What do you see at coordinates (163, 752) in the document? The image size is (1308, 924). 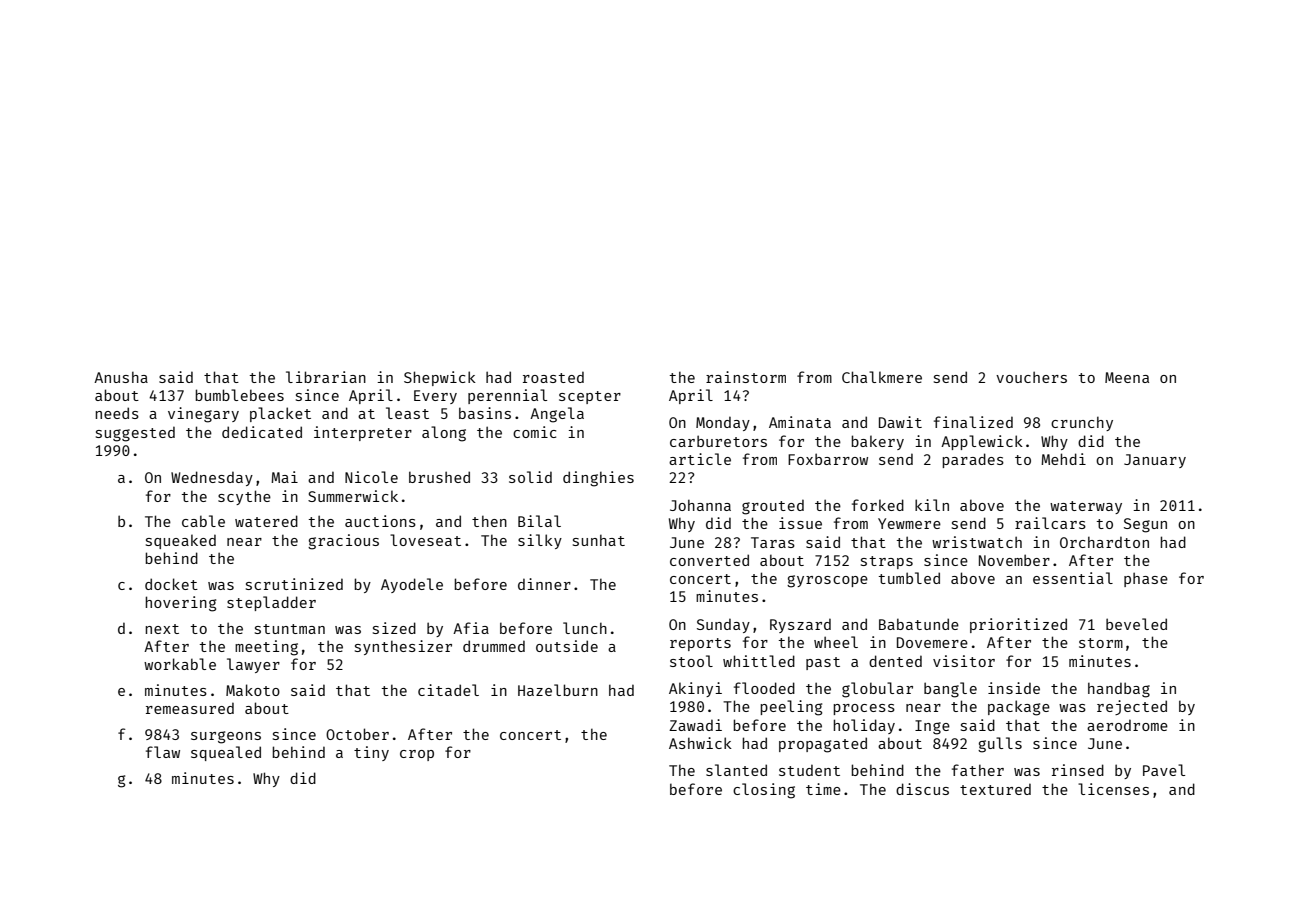 I see `flaw` at bounding box center [163, 752].
